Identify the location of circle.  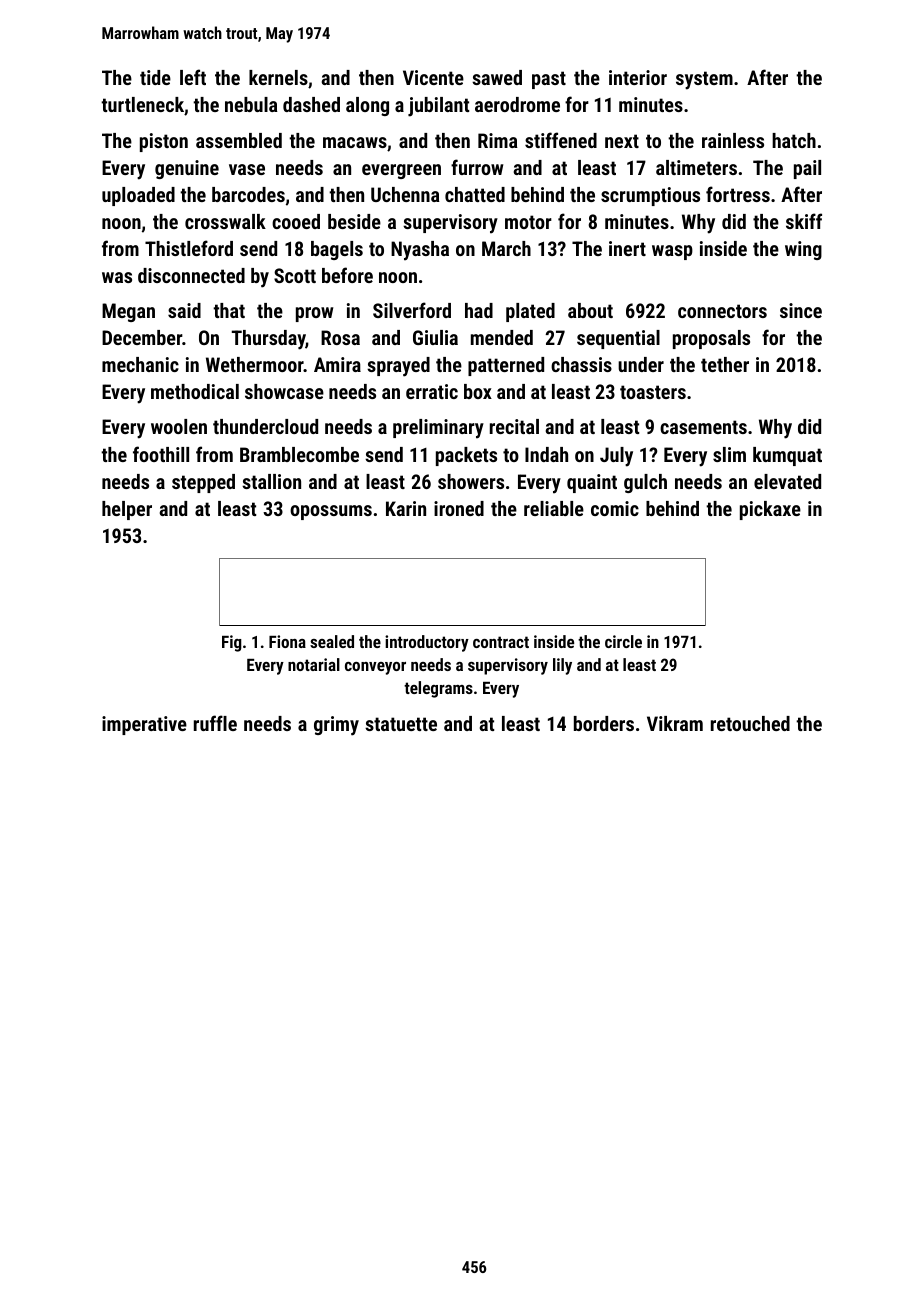
(623, 641).
